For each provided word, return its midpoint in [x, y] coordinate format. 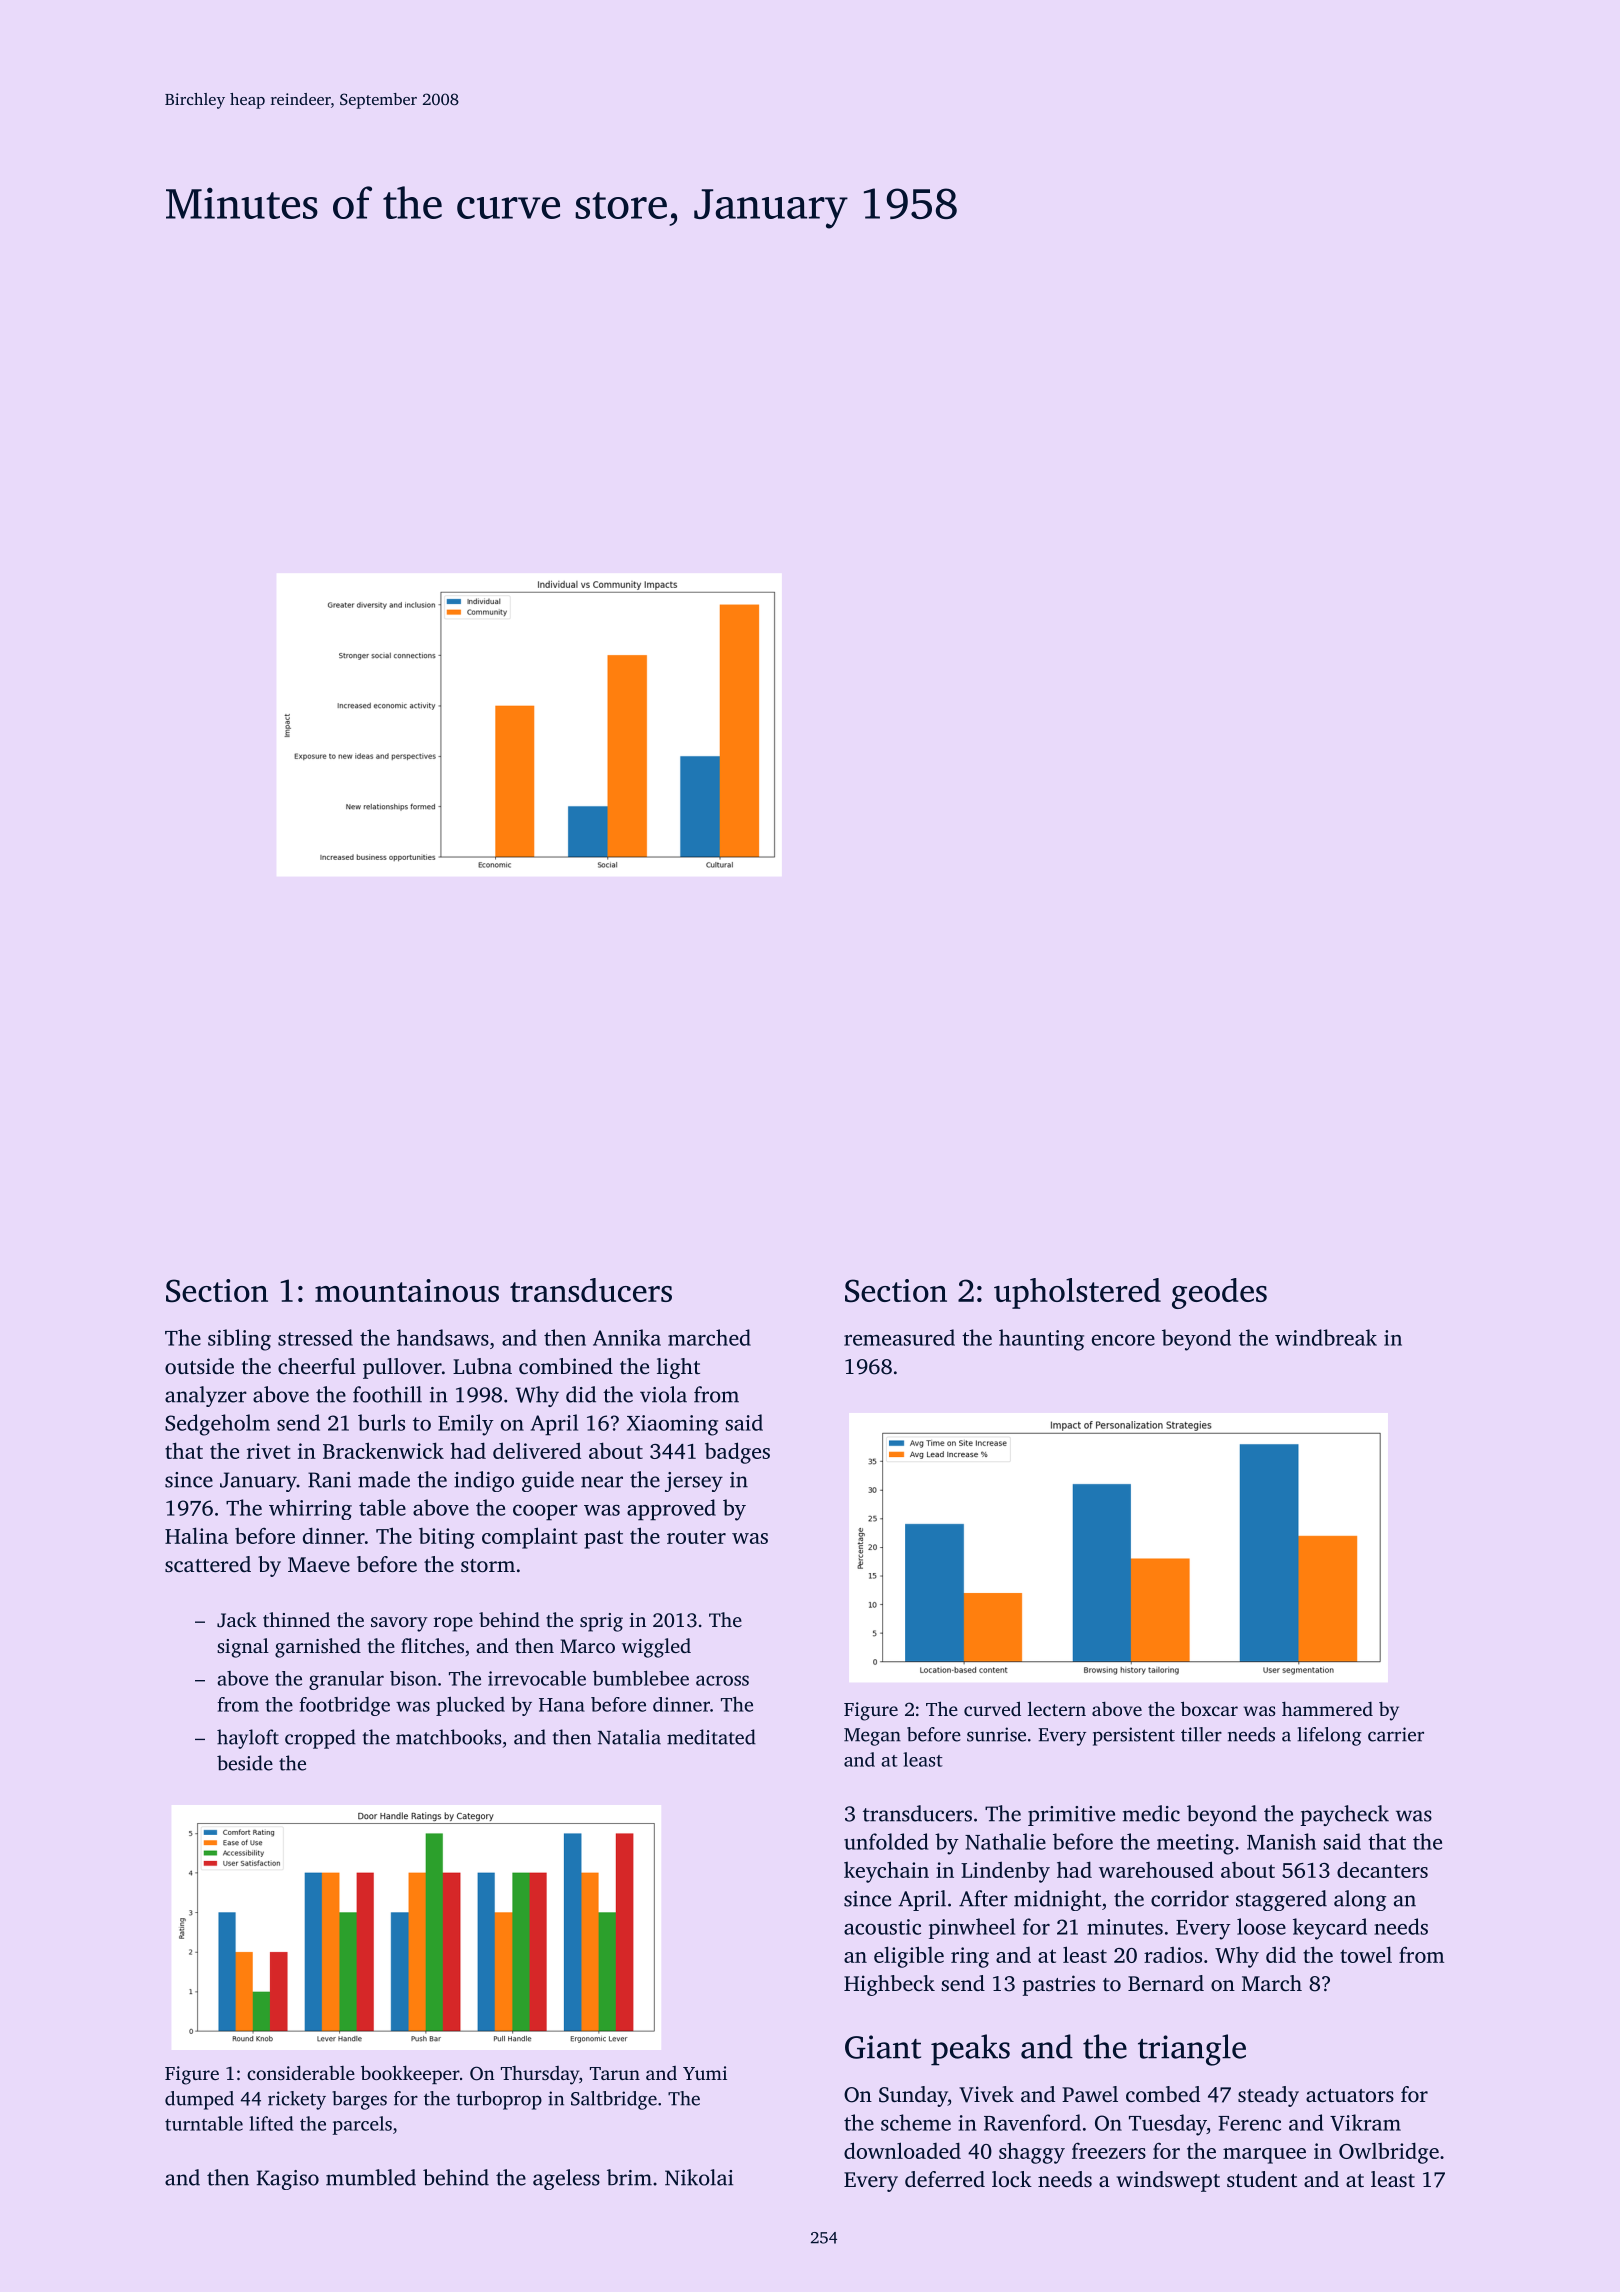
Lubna [482, 1366]
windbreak [1326, 1337]
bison [413, 1678]
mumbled [371, 2177]
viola [663, 1394]
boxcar [1209, 1708]
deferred [945, 2179]
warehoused [1156, 1869]
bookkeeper [410, 2074]
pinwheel [972, 1928]
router [696, 1537]
